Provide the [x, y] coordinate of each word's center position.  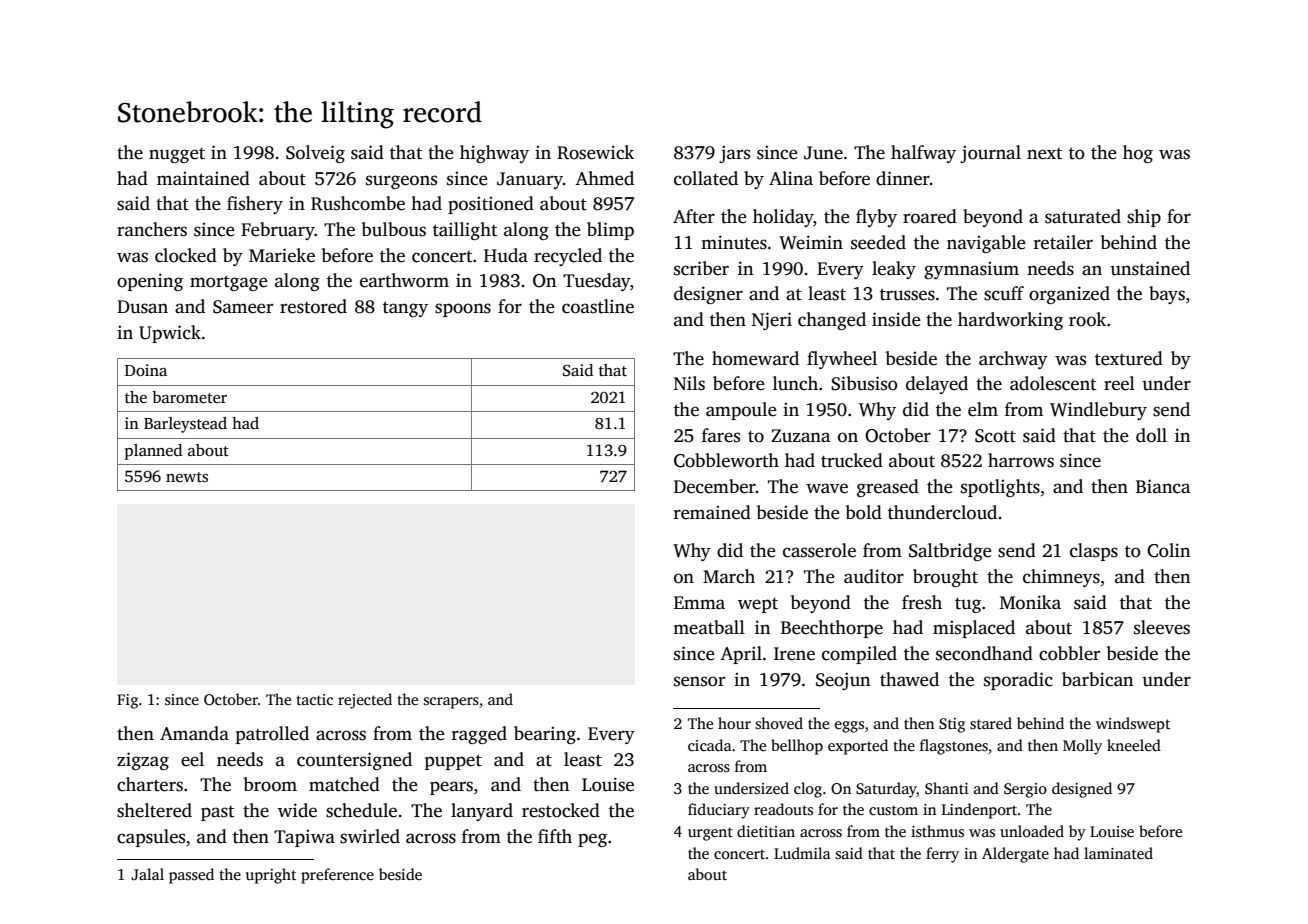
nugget [177, 155]
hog [1138, 154]
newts [187, 477]
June [823, 153]
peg [592, 840]
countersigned [354, 761]
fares [721, 435]
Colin [1168, 550]
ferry [942, 855]
